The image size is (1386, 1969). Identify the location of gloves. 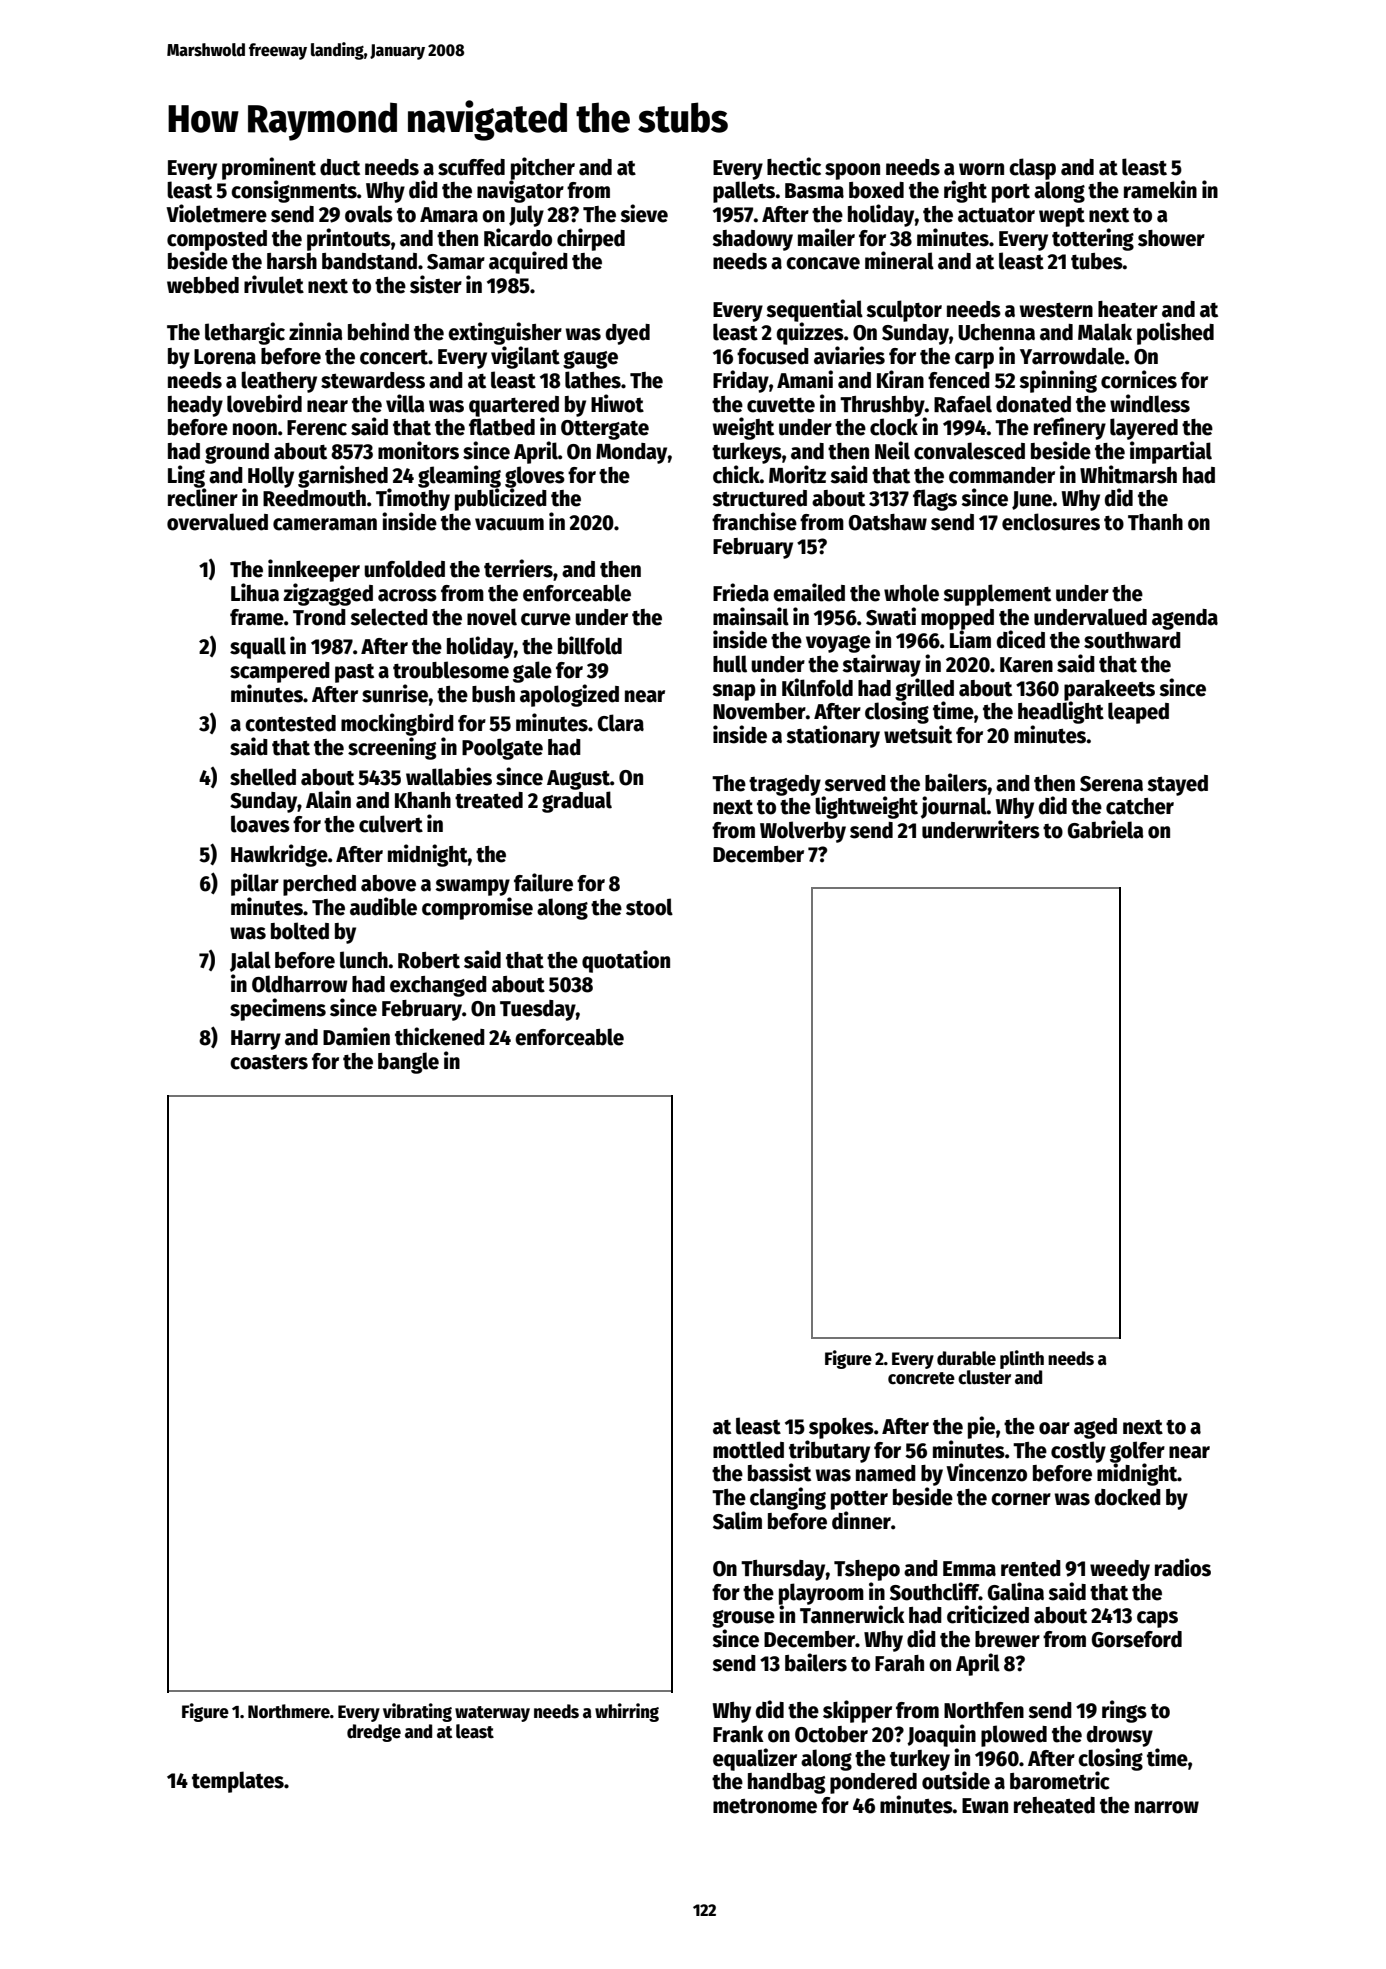
(535, 477).
